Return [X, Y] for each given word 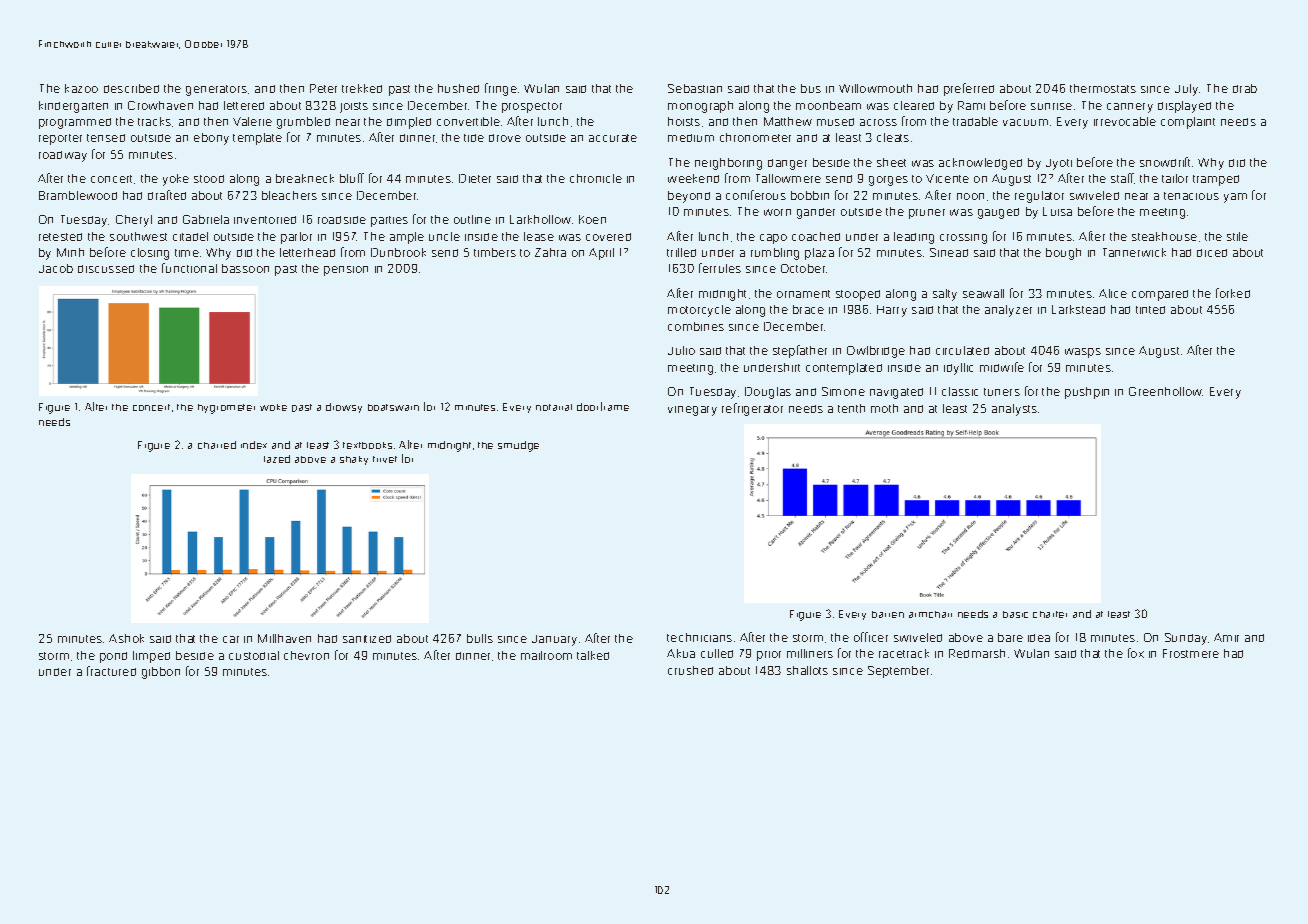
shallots [807, 670]
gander [816, 213]
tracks [154, 121]
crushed [690, 670]
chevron [306, 655]
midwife [1002, 367]
